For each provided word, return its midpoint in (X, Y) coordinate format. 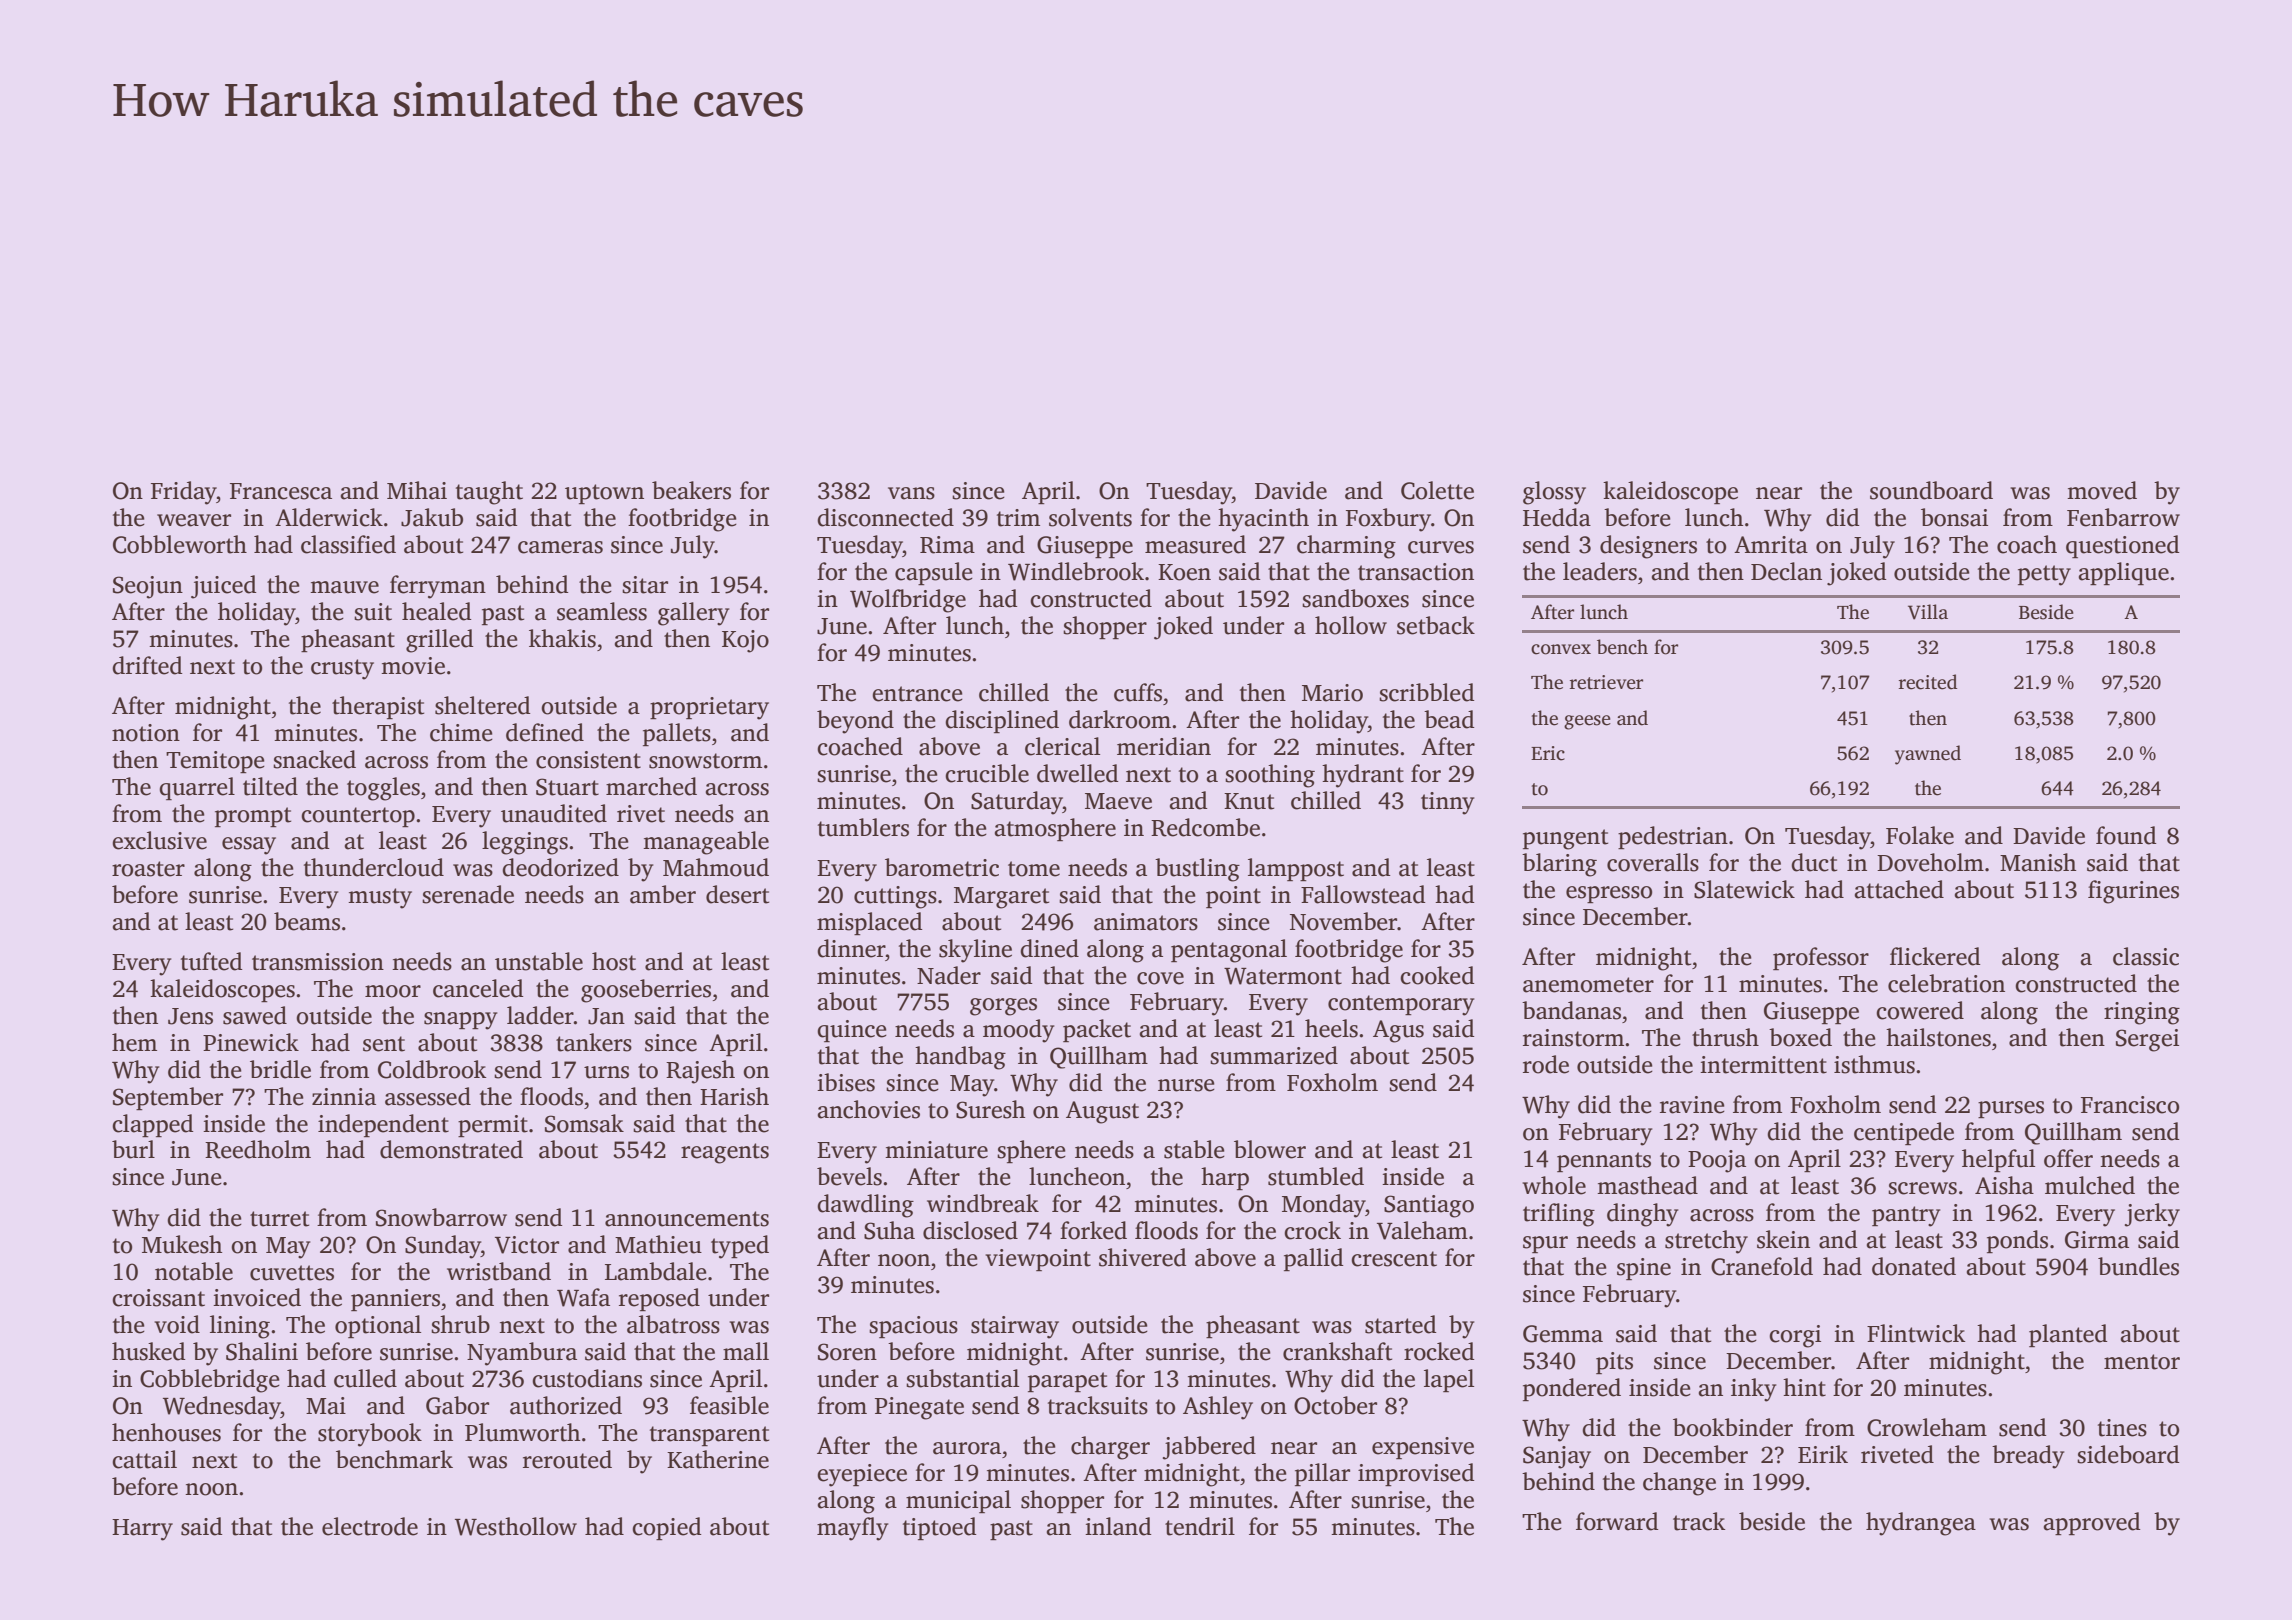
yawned (1928, 755)
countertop (358, 817)
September (168, 1098)
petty (2044, 575)
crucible (987, 773)
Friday (184, 493)
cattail (144, 1459)
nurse (1186, 1085)
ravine (1692, 1105)
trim (1018, 518)
